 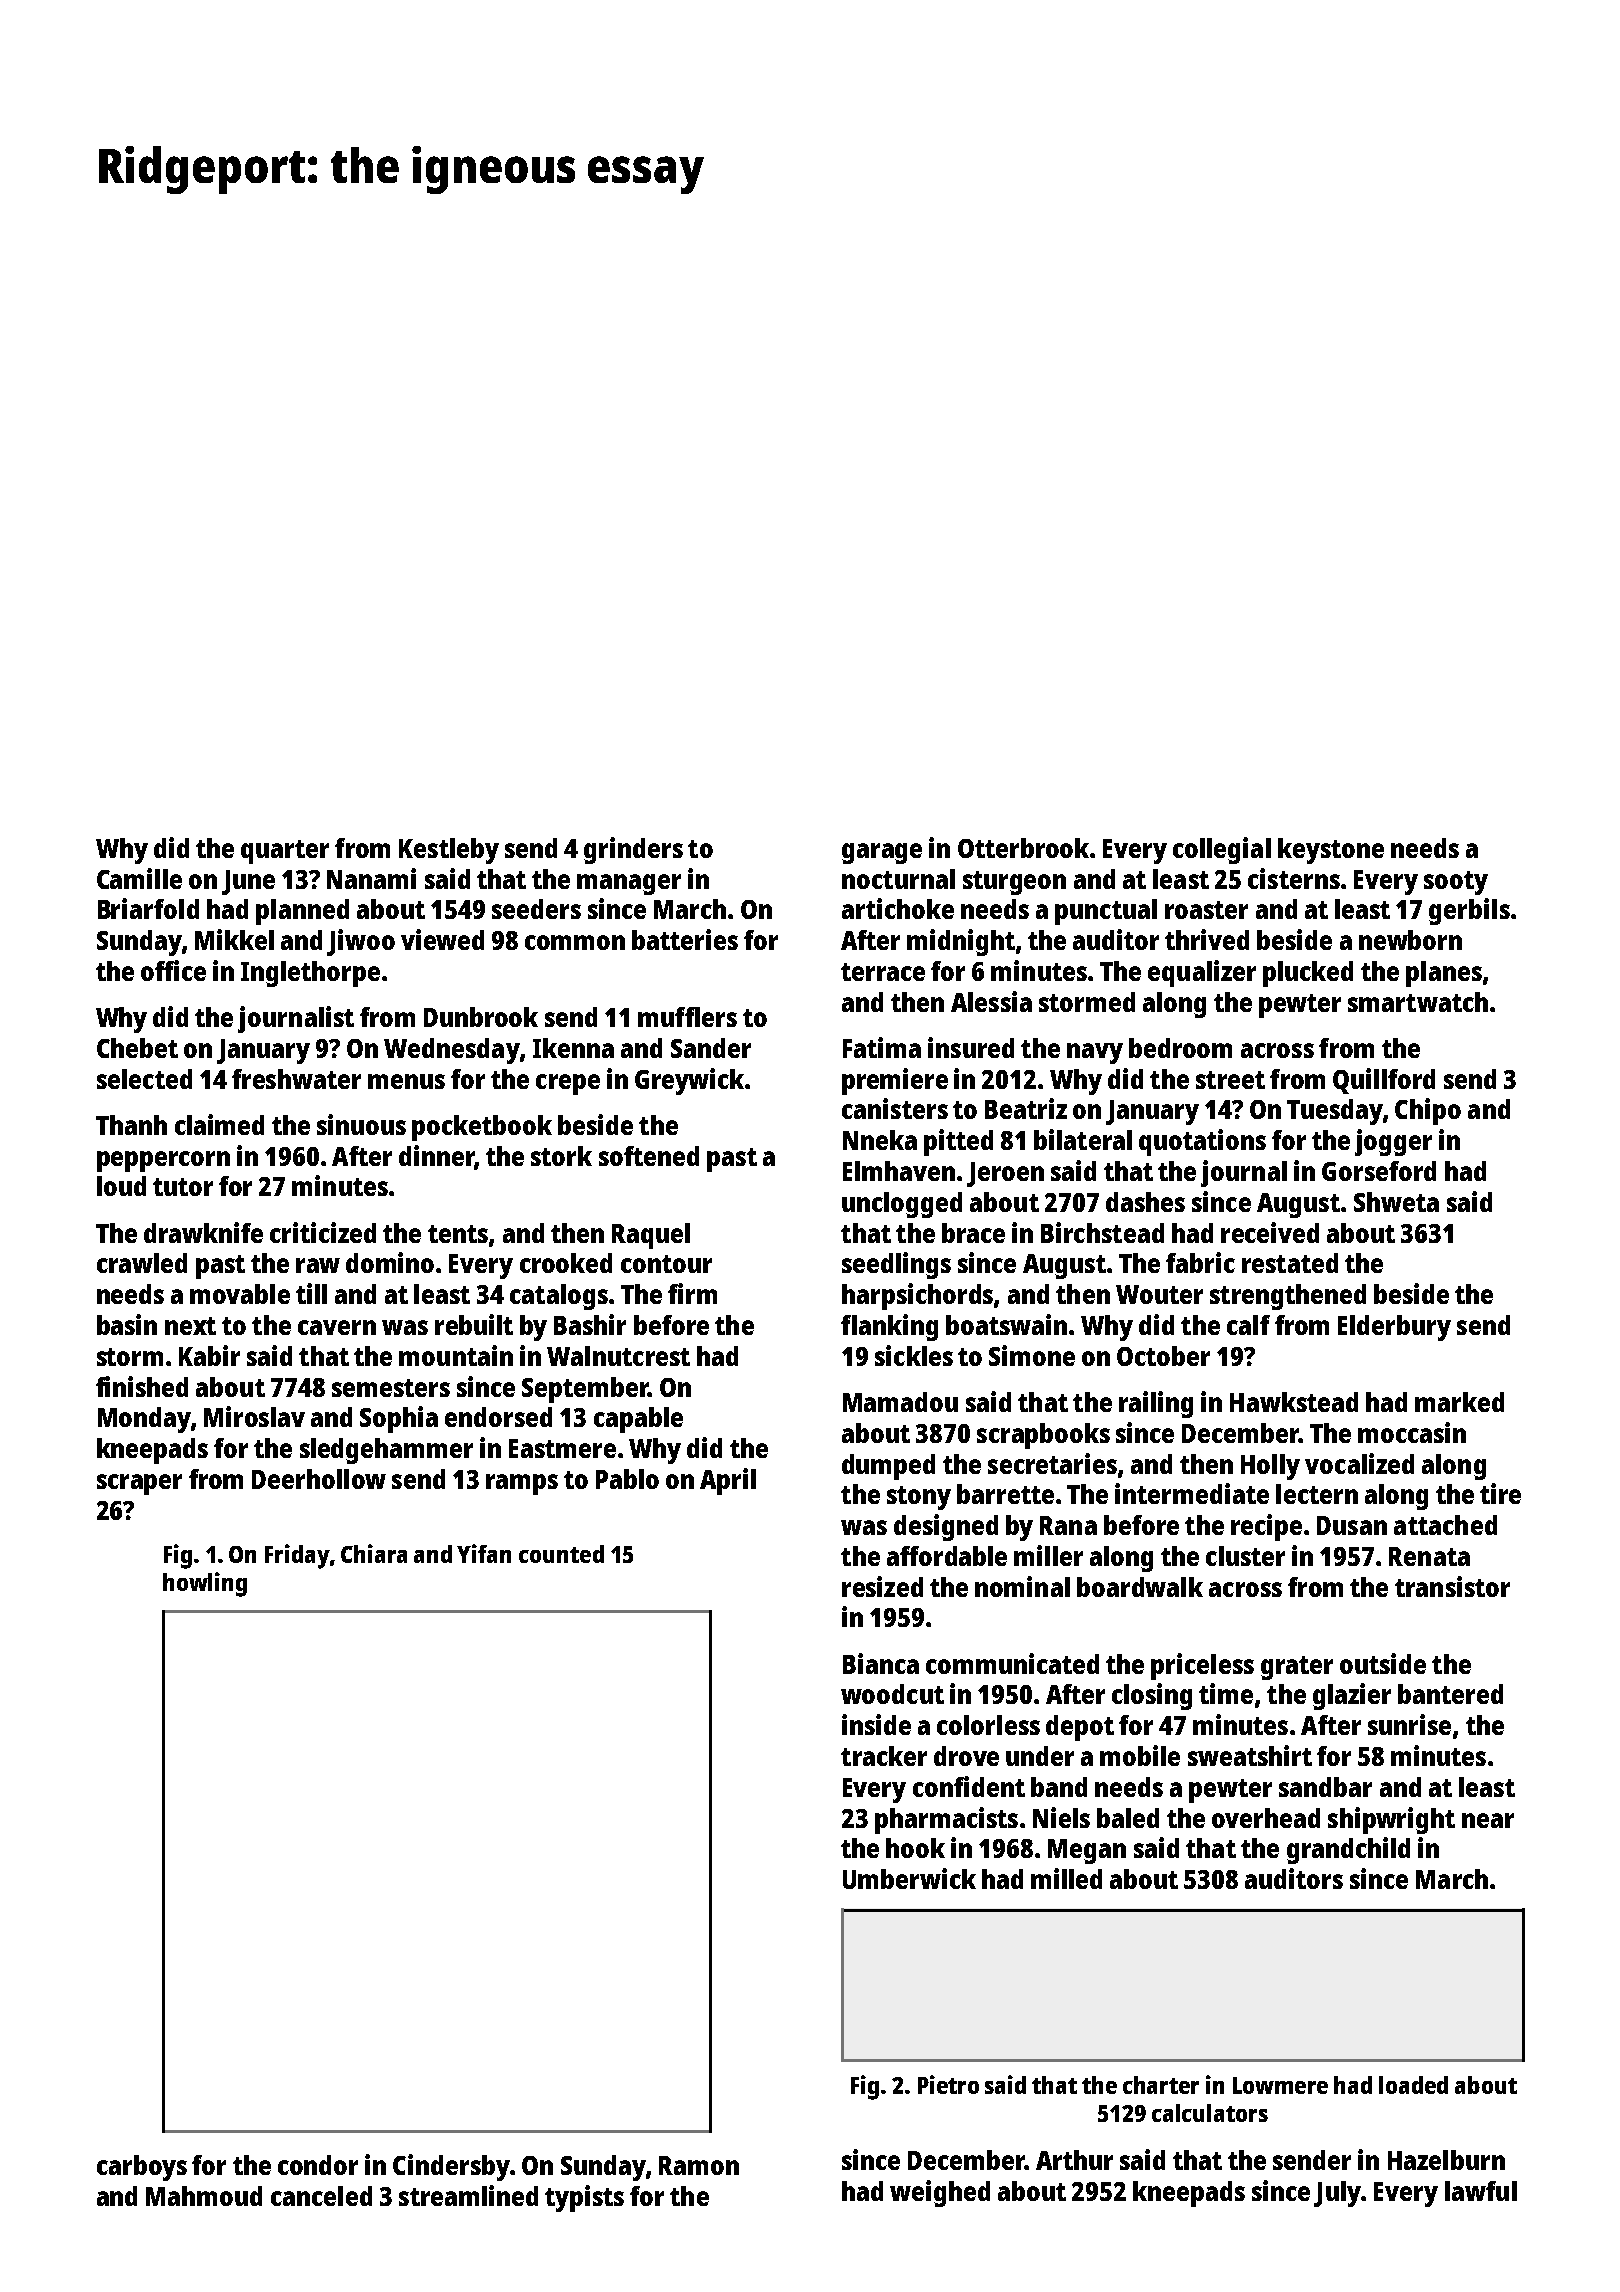 I want to click on office, so click(x=173, y=970).
